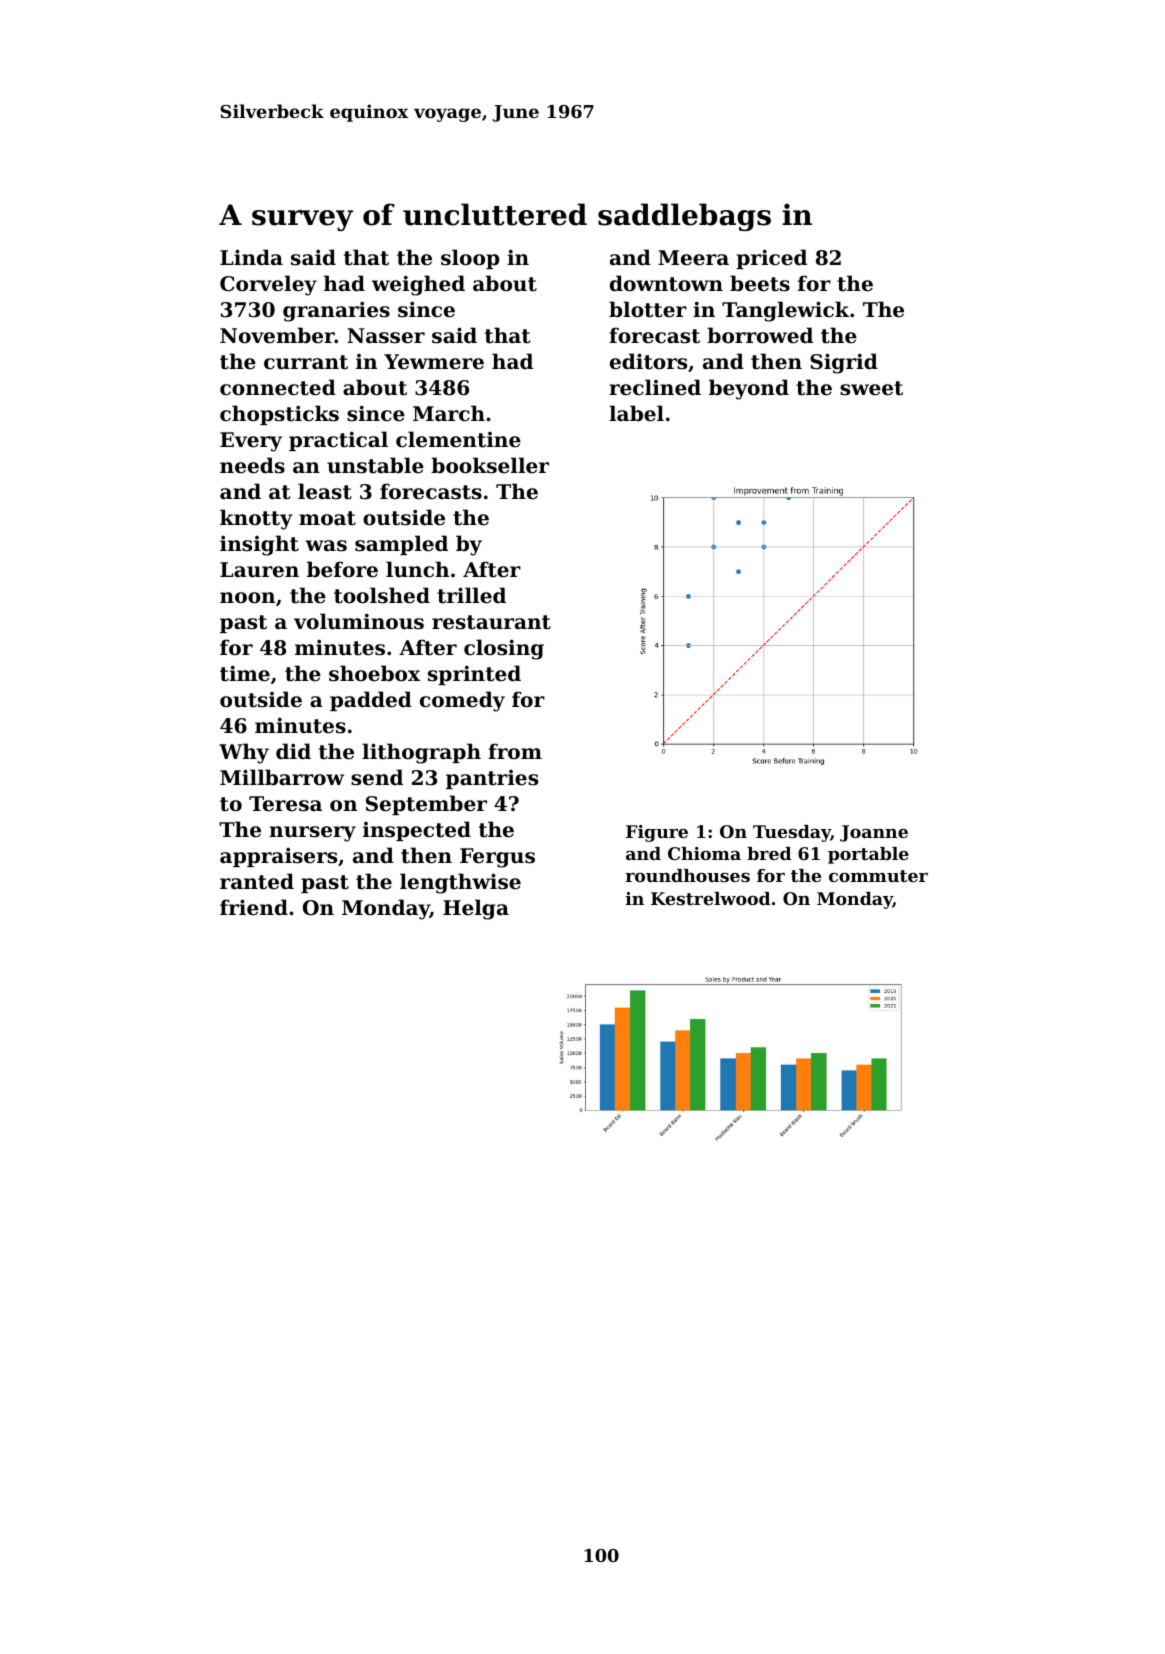 The image size is (1165, 1654). Describe the element at coordinates (371, 701) in the document. I see `padded` at that location.
